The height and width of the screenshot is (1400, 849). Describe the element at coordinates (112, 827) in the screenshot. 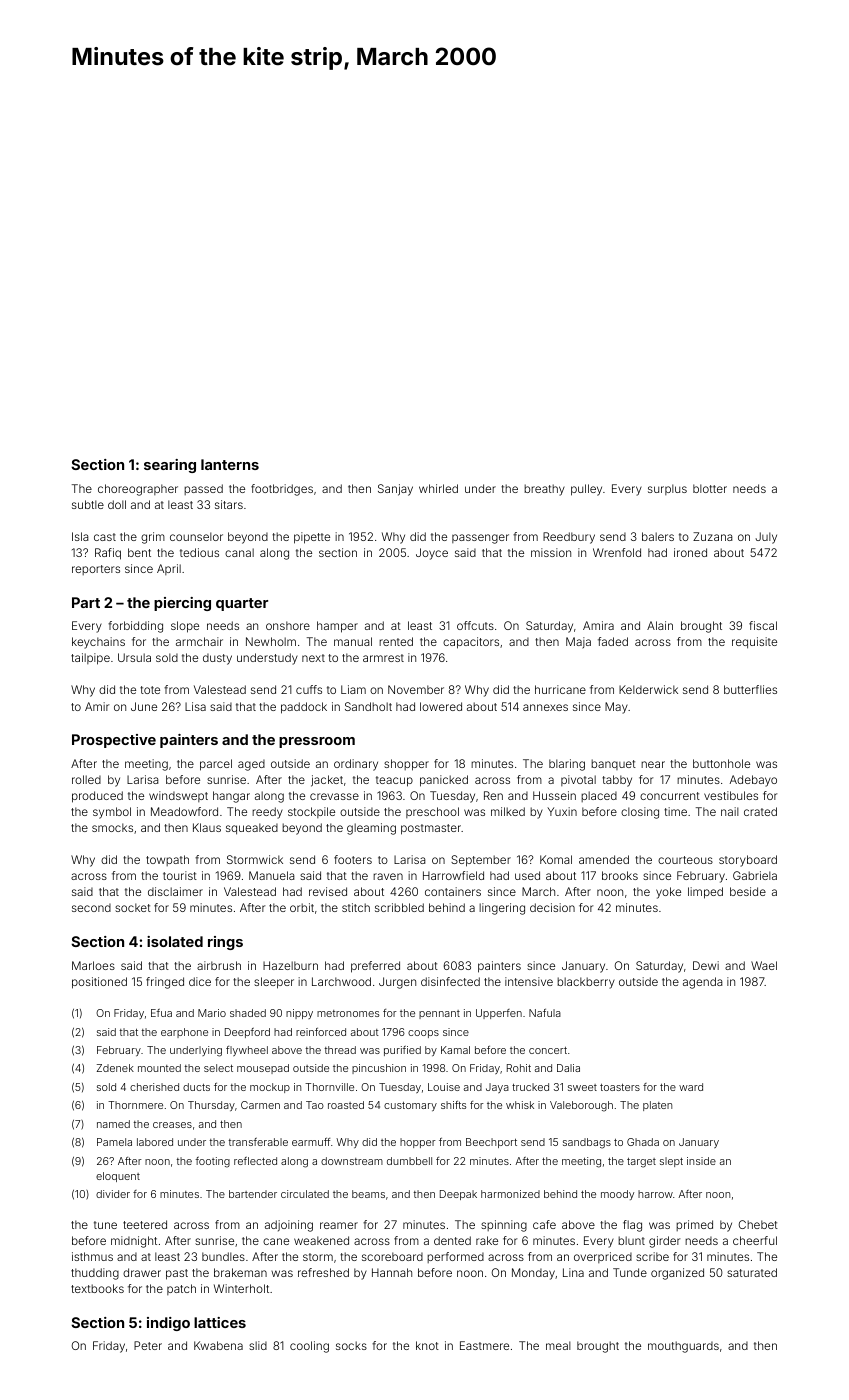

I see `smocks` at that location.
